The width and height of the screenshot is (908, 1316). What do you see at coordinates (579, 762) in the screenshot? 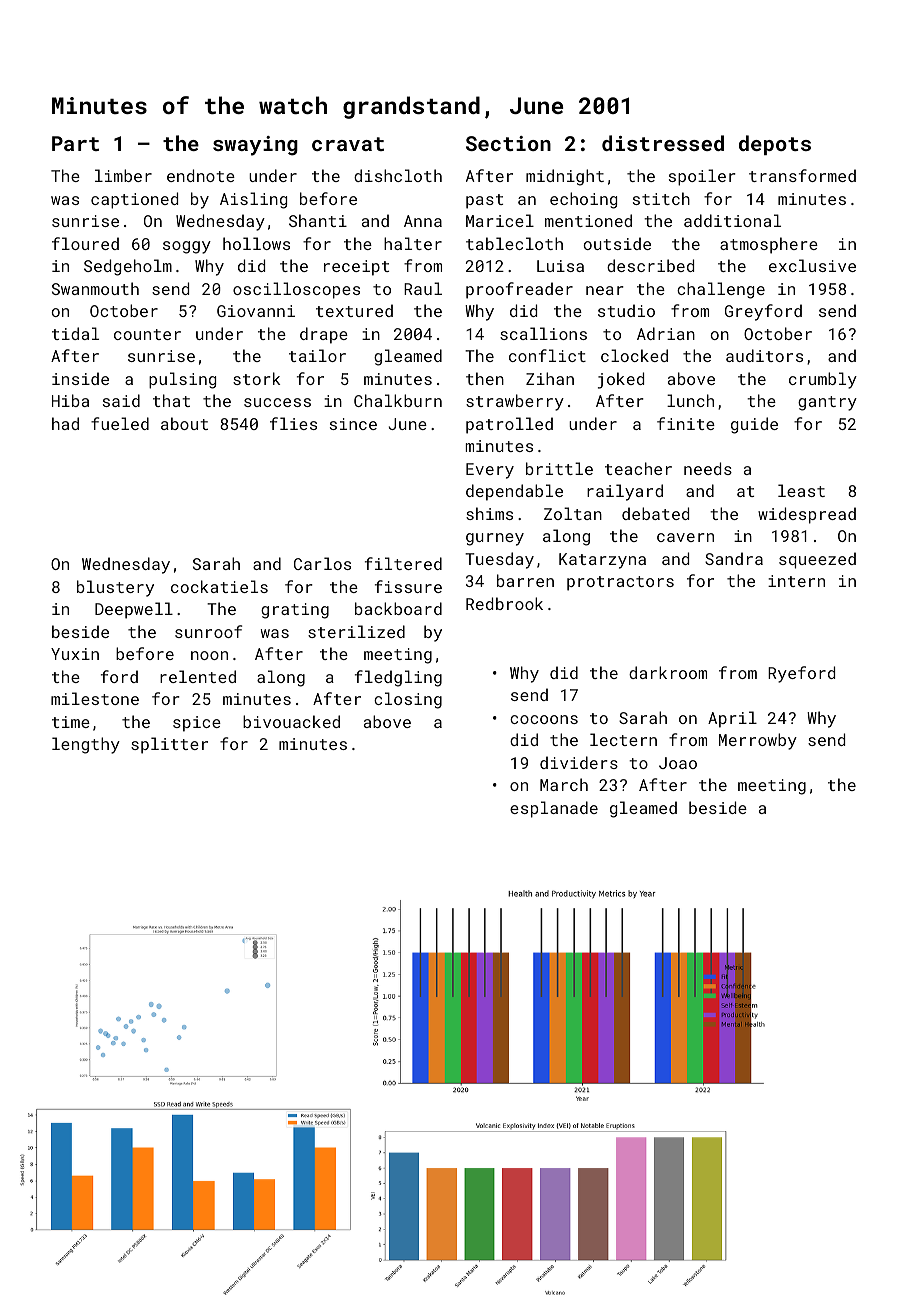
I see `dividers` at bounding box center [579, 762].
